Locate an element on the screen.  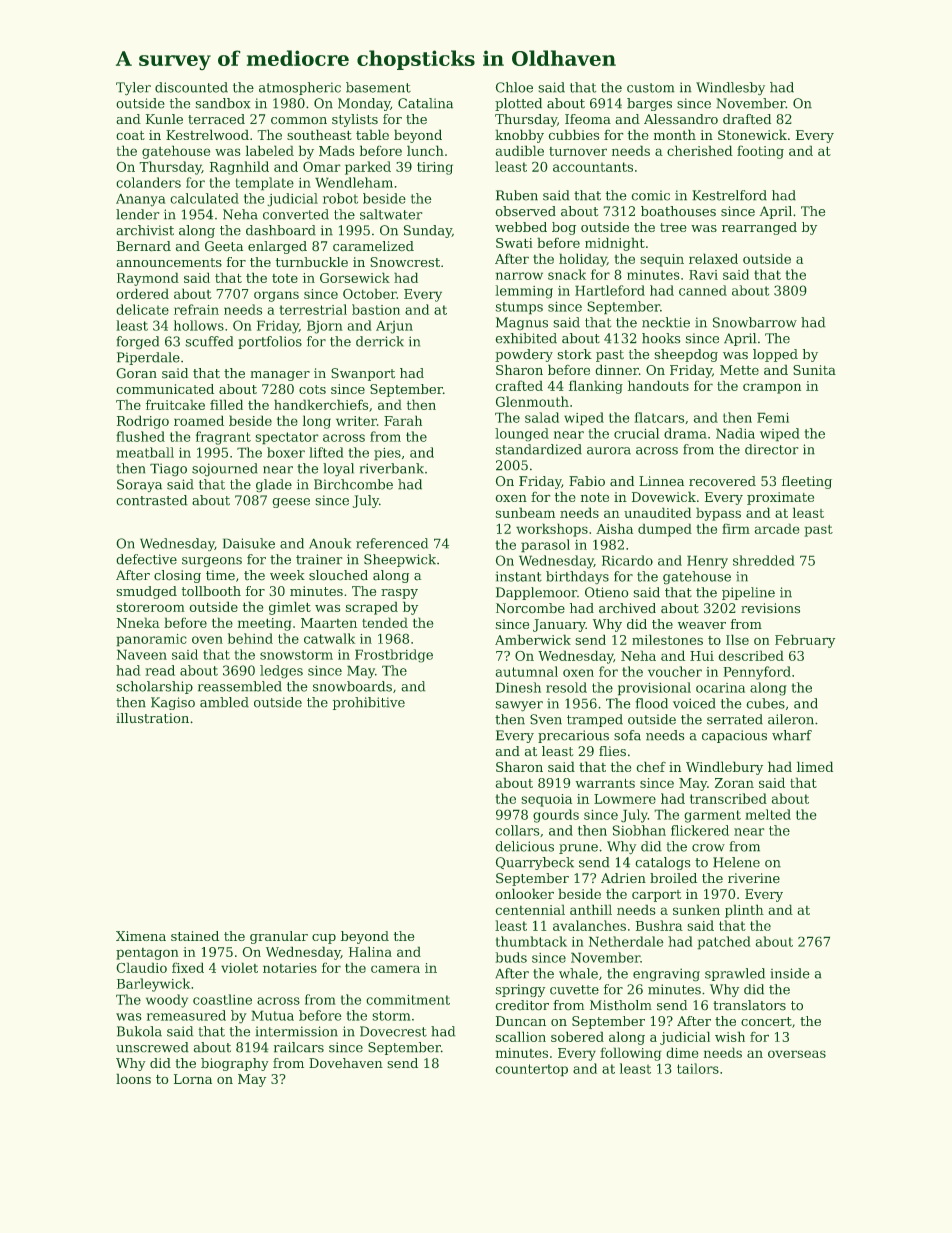
violet is located at coordinates (239, 968).
